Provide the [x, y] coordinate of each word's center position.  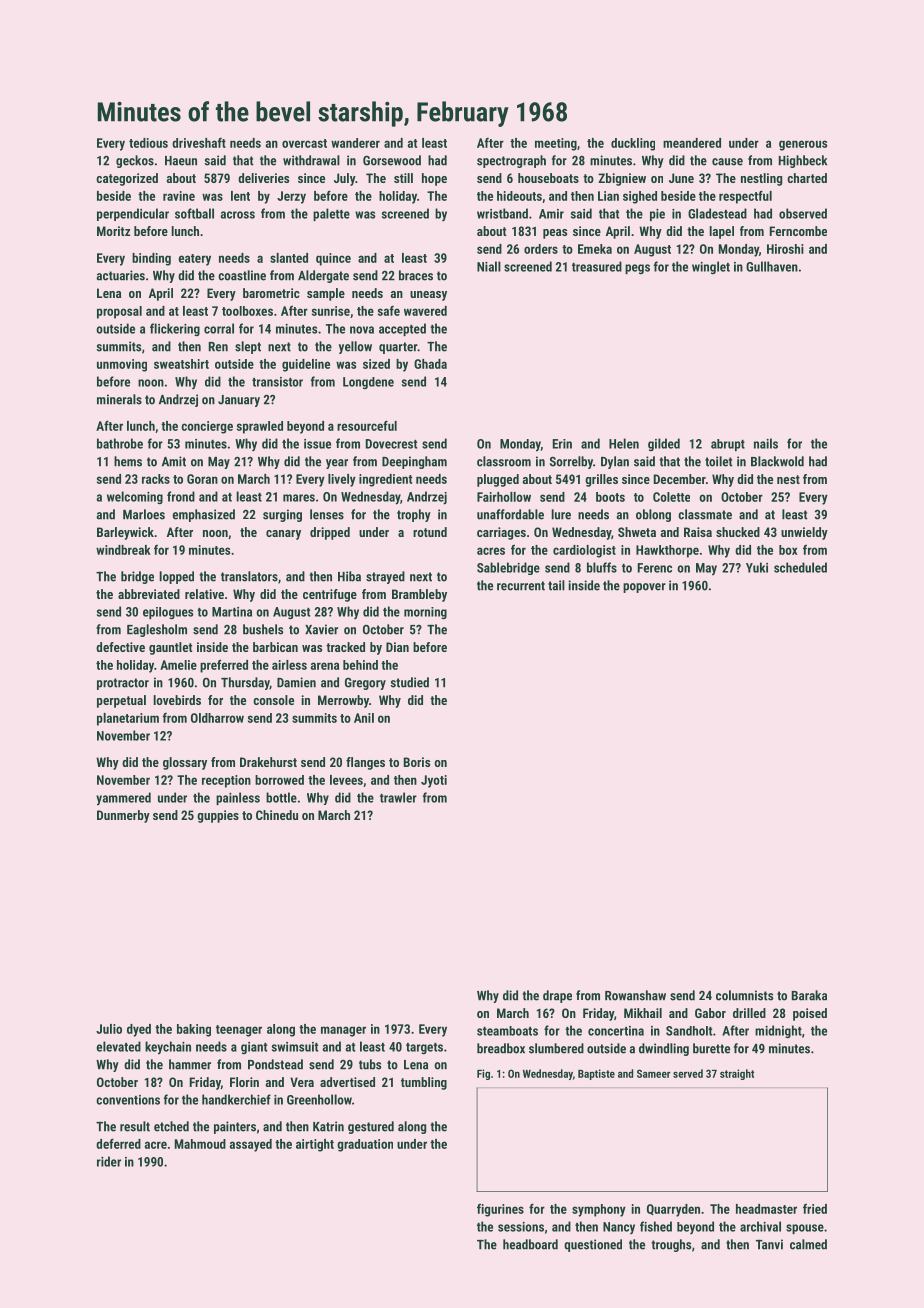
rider [109, 1161]
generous [803, 145]
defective [120, 647]
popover [644, 588]
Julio [109, 1029]
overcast [304, 143]
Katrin [328, 1126]
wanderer [355, 143]
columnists [744, 995]
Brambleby [419, 595]
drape [557, 996]
